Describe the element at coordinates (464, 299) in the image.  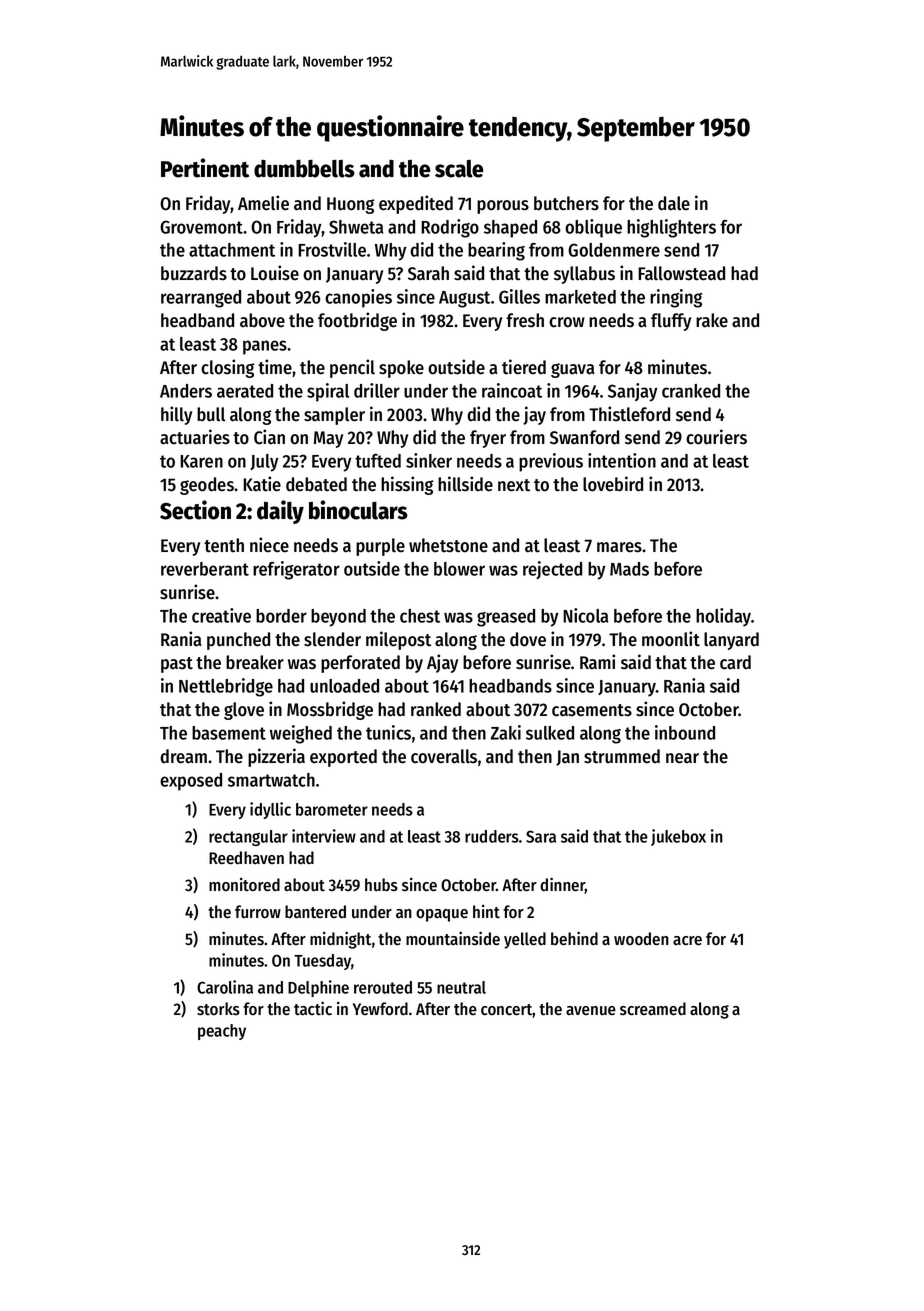
I see `August` at that location.
